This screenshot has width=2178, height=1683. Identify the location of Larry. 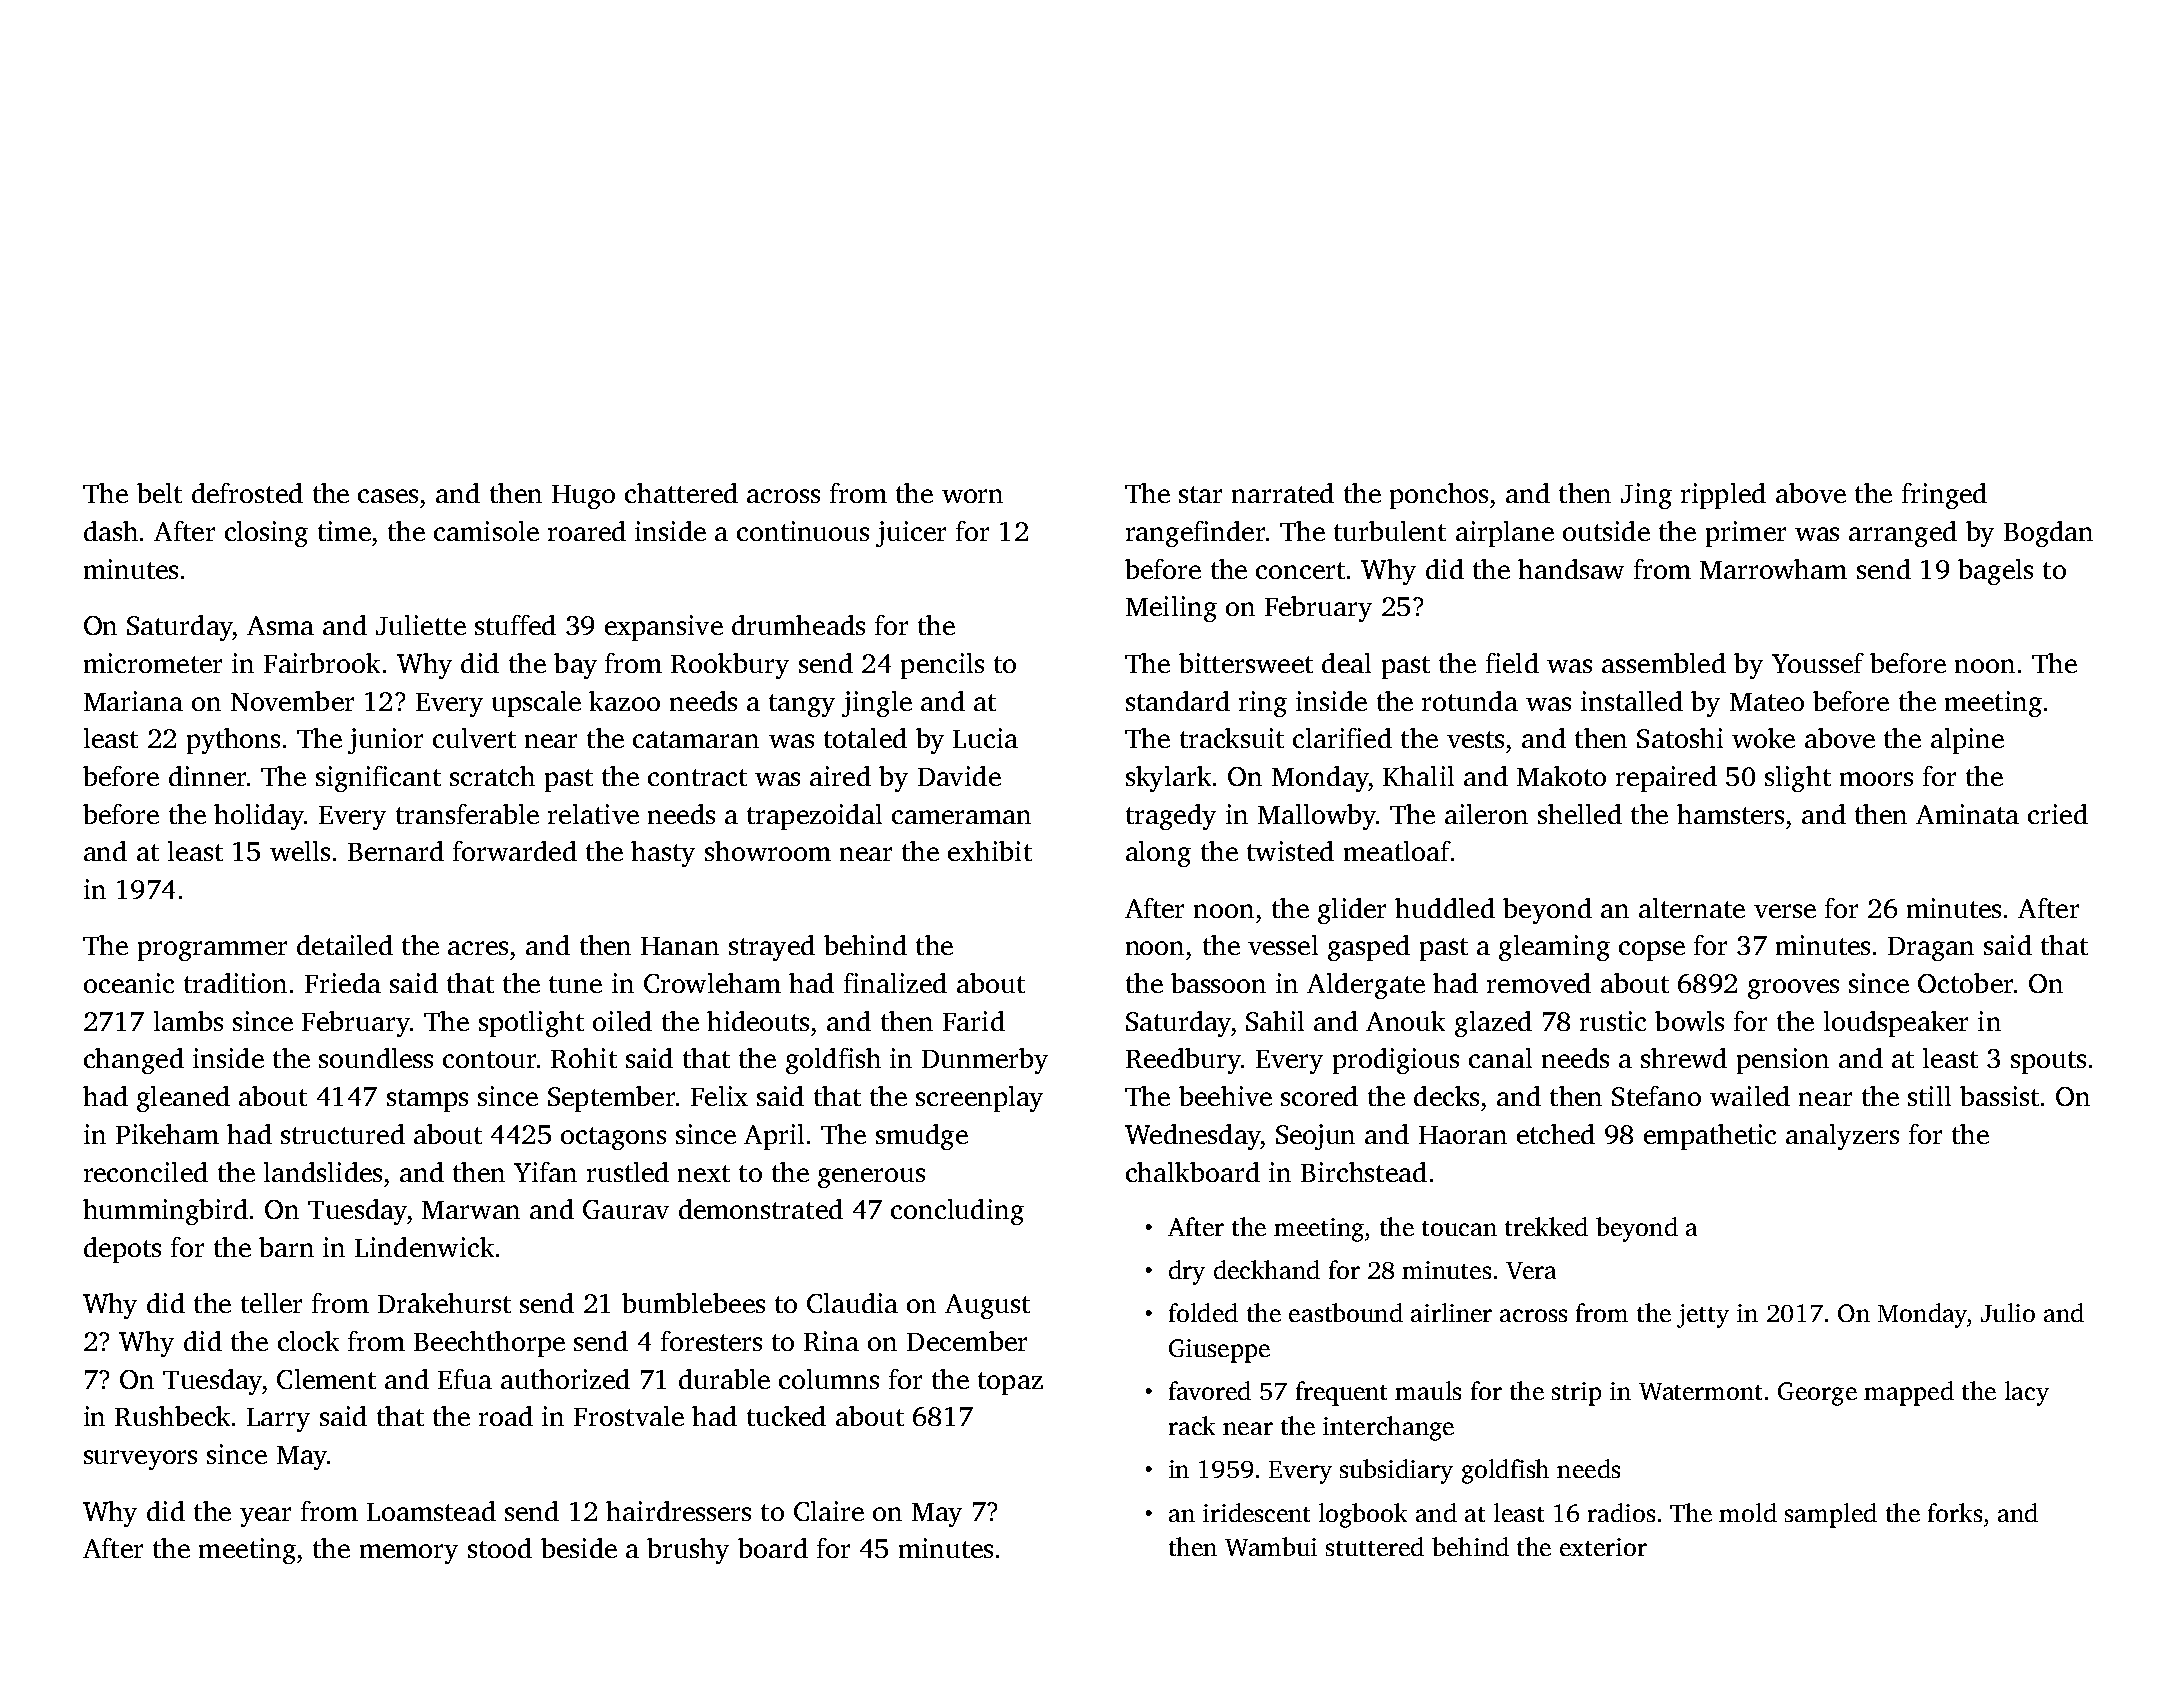
(278, 1420).
